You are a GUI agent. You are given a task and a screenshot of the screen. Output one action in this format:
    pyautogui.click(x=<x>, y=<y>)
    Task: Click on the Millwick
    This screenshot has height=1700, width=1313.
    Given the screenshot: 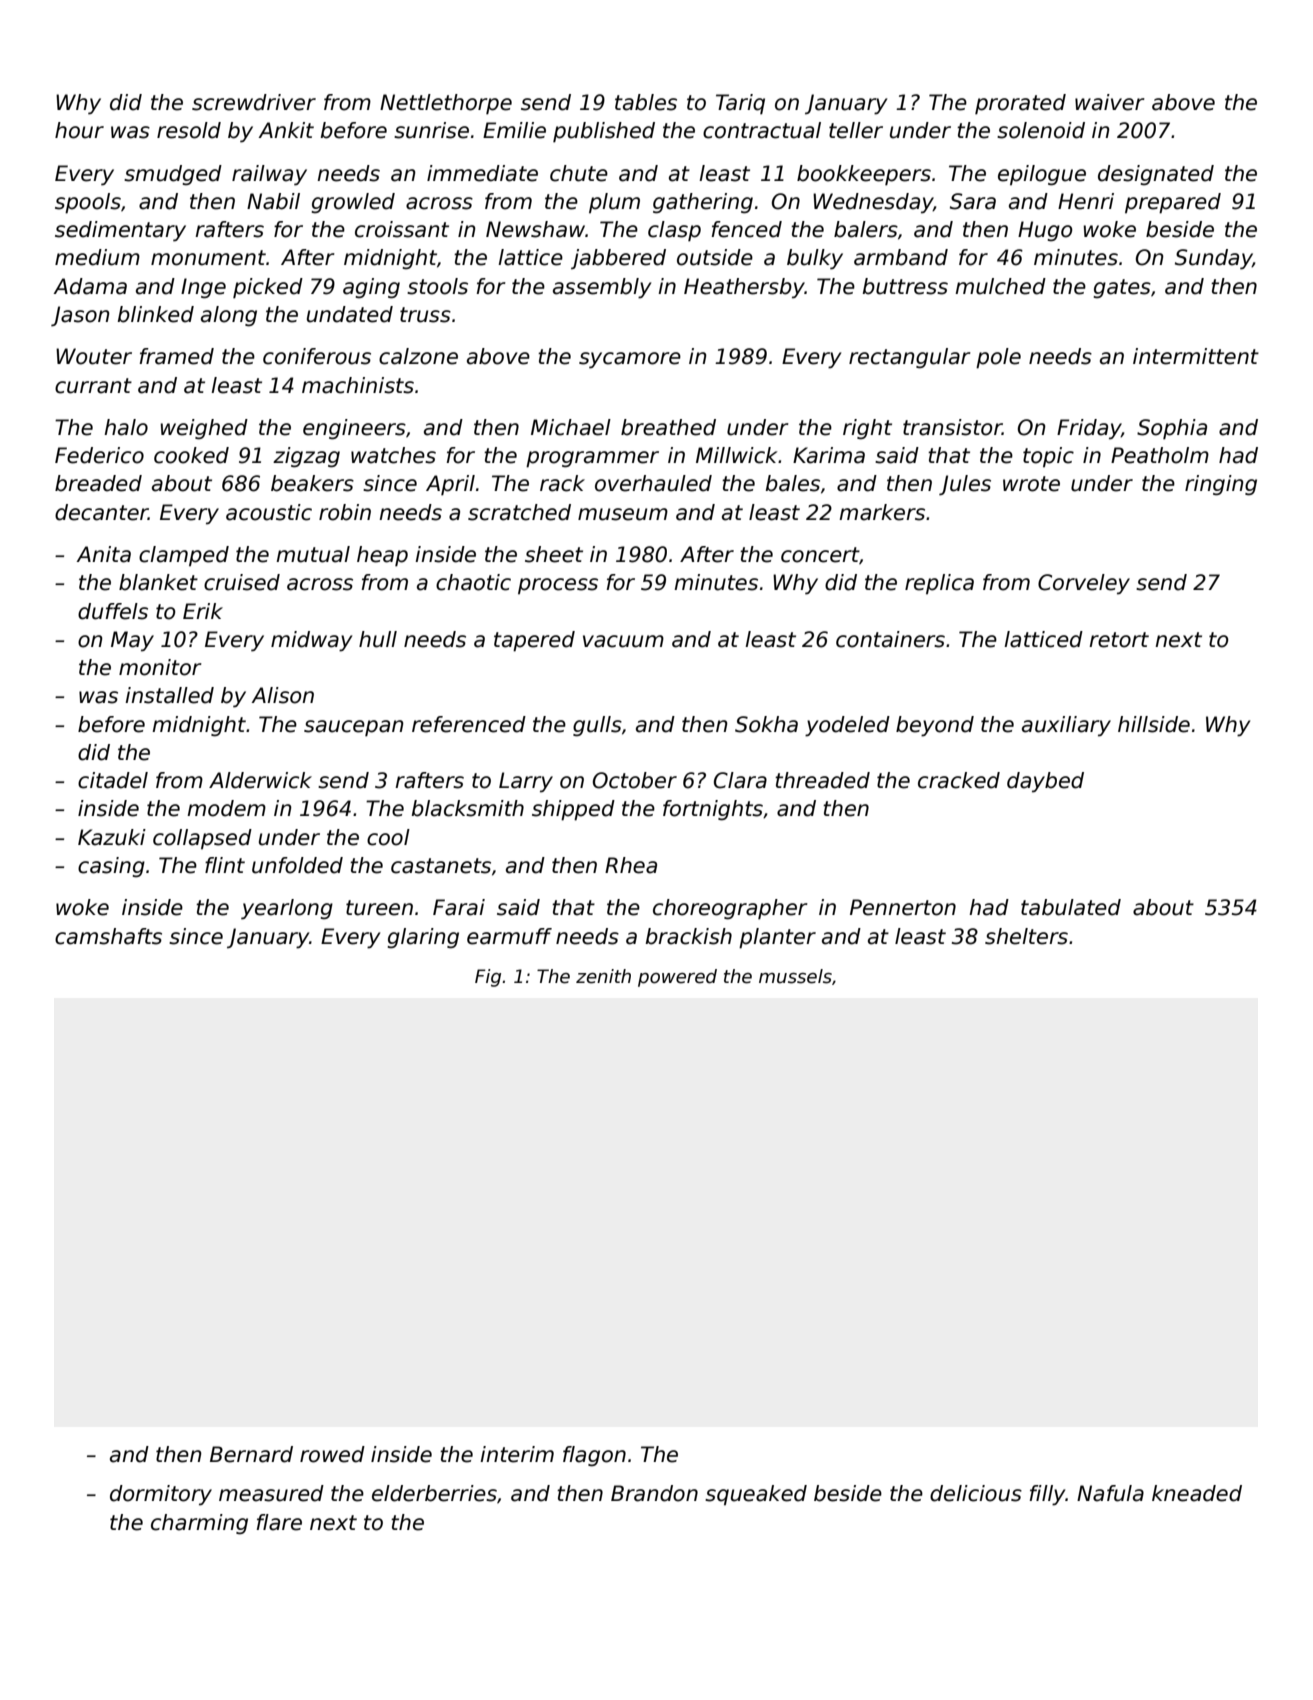 What is the action you would take?
    pyautogui.click(x=737, y=455)
